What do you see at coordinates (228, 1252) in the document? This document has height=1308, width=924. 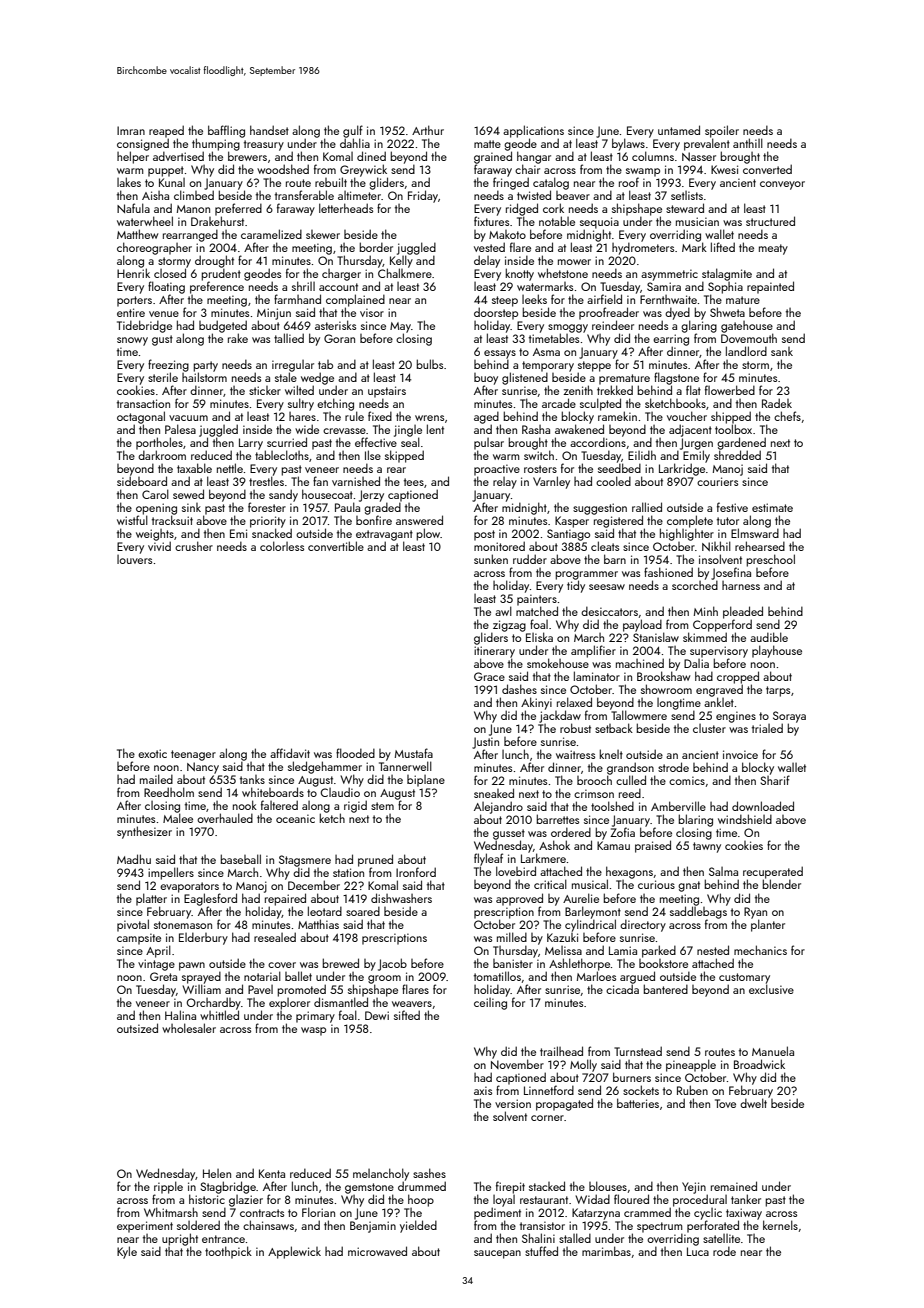 I see `toothpick` at bounding box center [228, 1252].
